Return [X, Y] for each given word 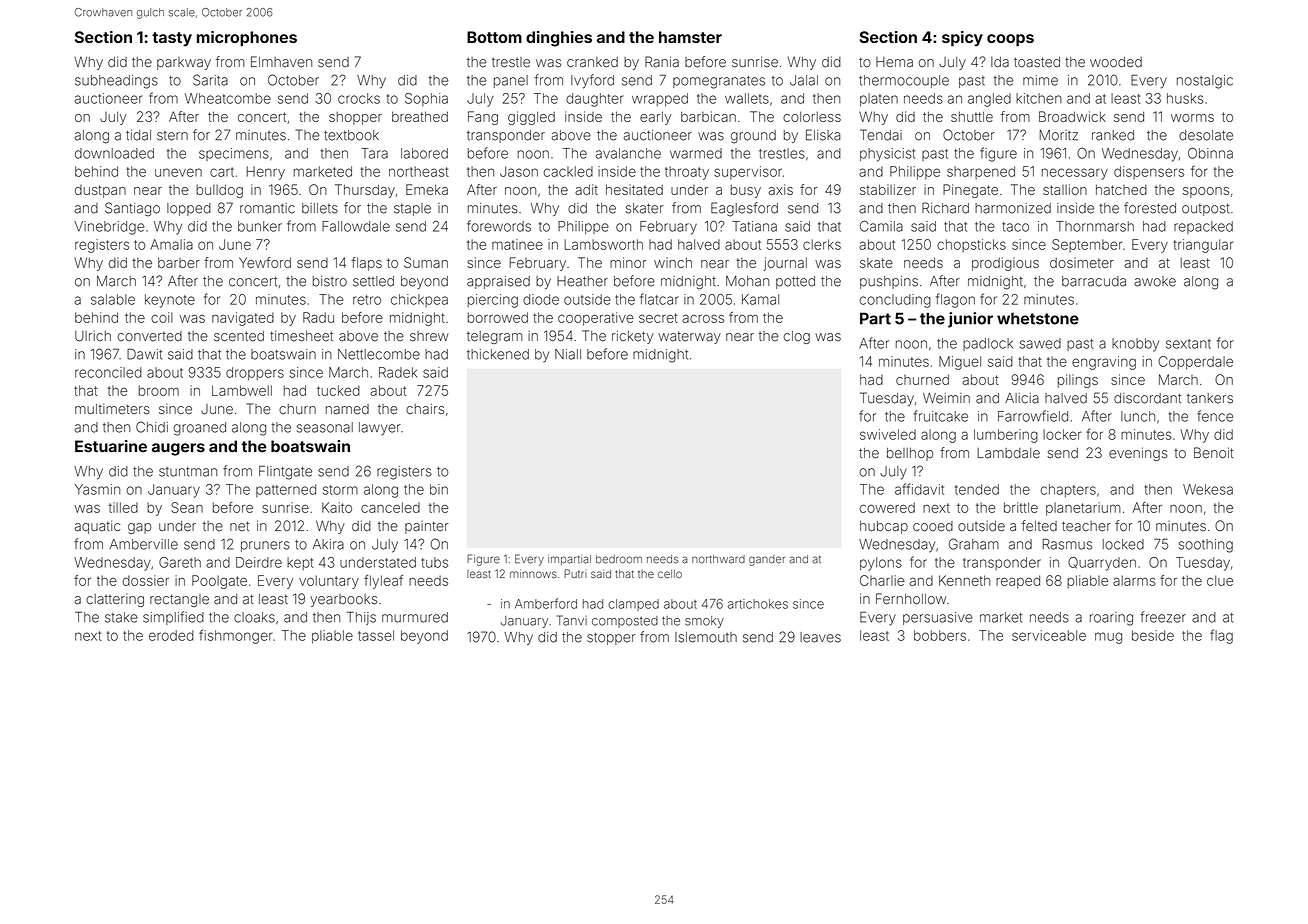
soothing [1206, 546]
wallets [747, 98]
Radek [398, 372]
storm [340, 490]
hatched [1121, 189]
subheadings [116, 82]
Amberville [143, 544]
